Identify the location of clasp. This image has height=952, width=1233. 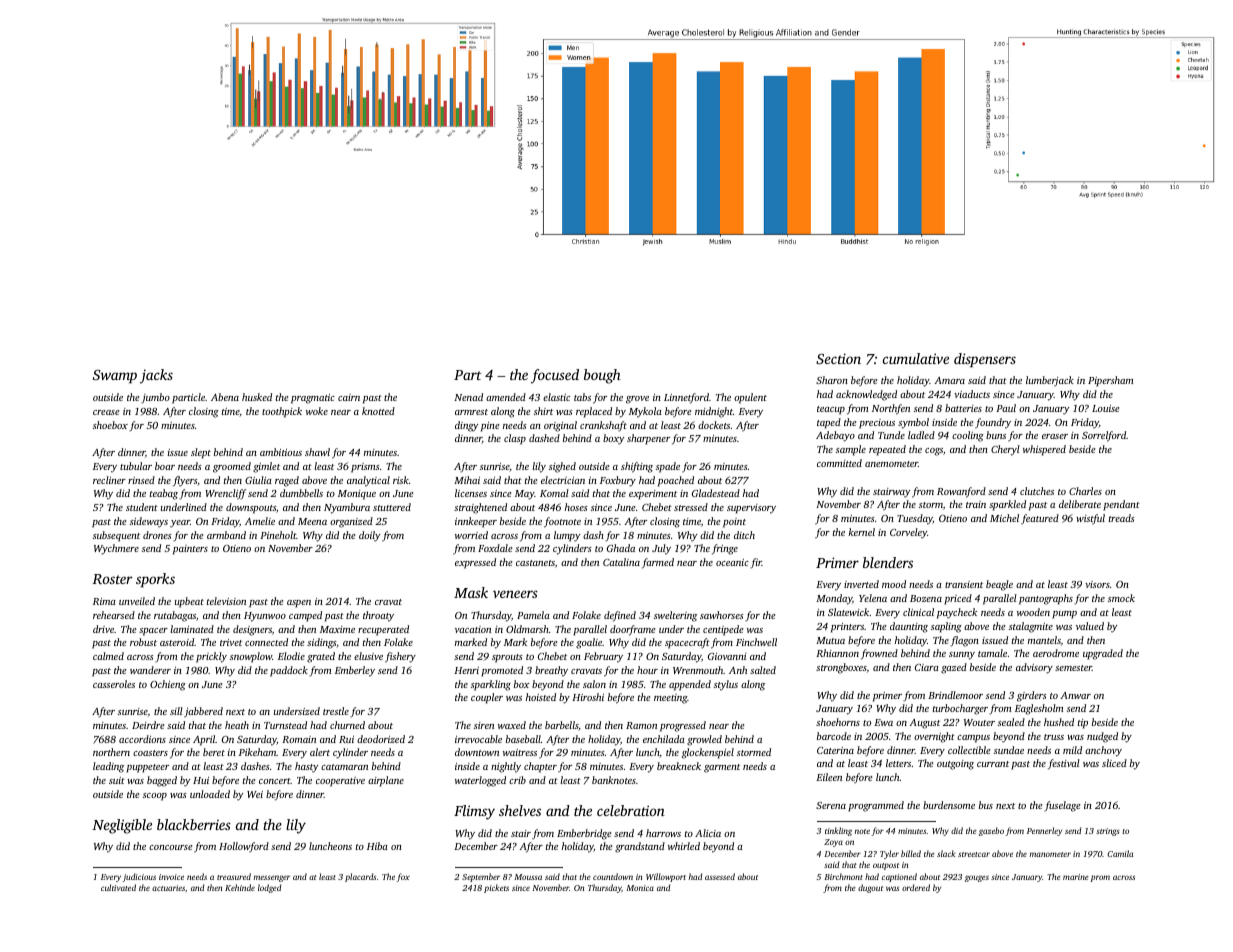
(515, 439).
